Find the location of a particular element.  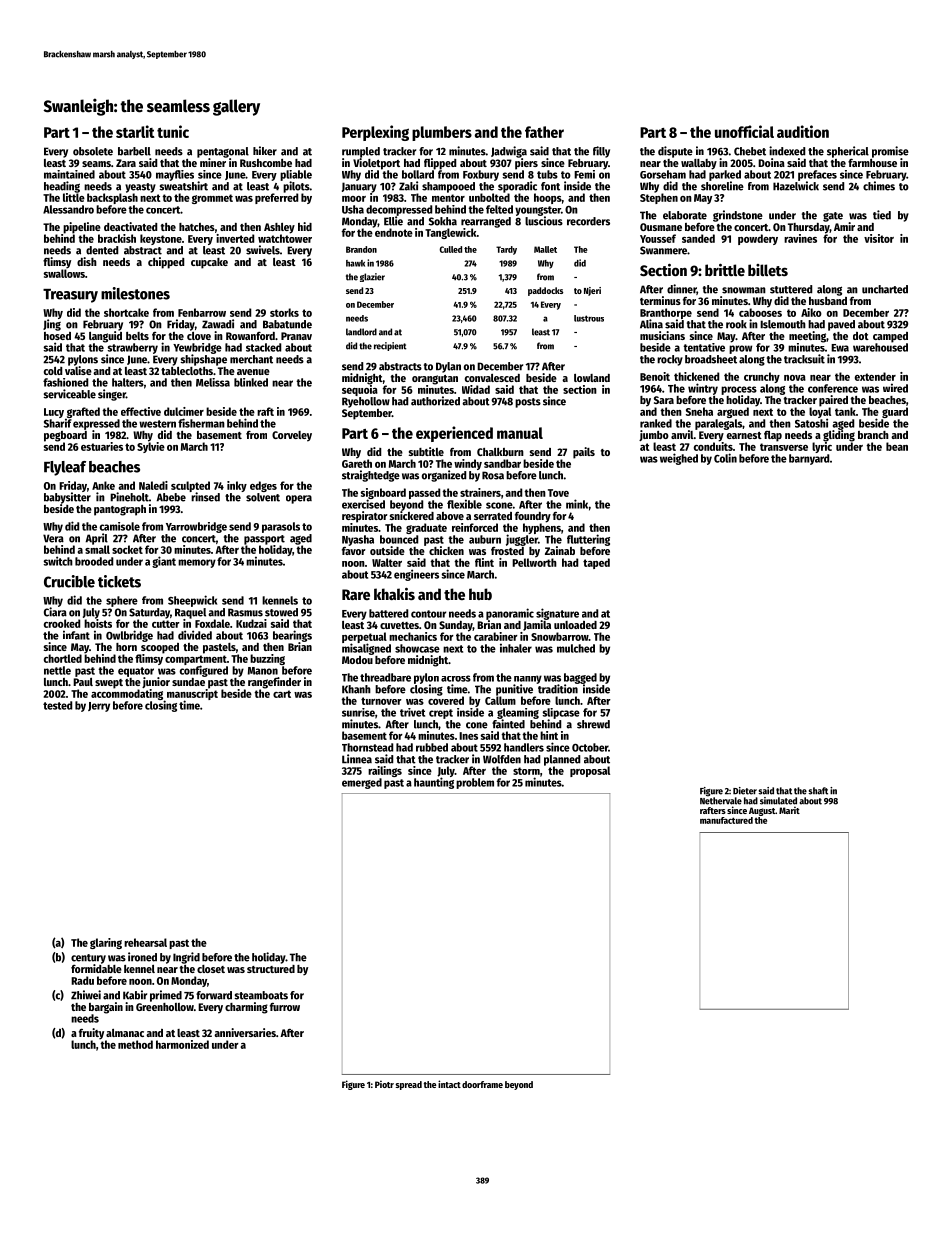

Gareth is located at coordinates (357, 463).
